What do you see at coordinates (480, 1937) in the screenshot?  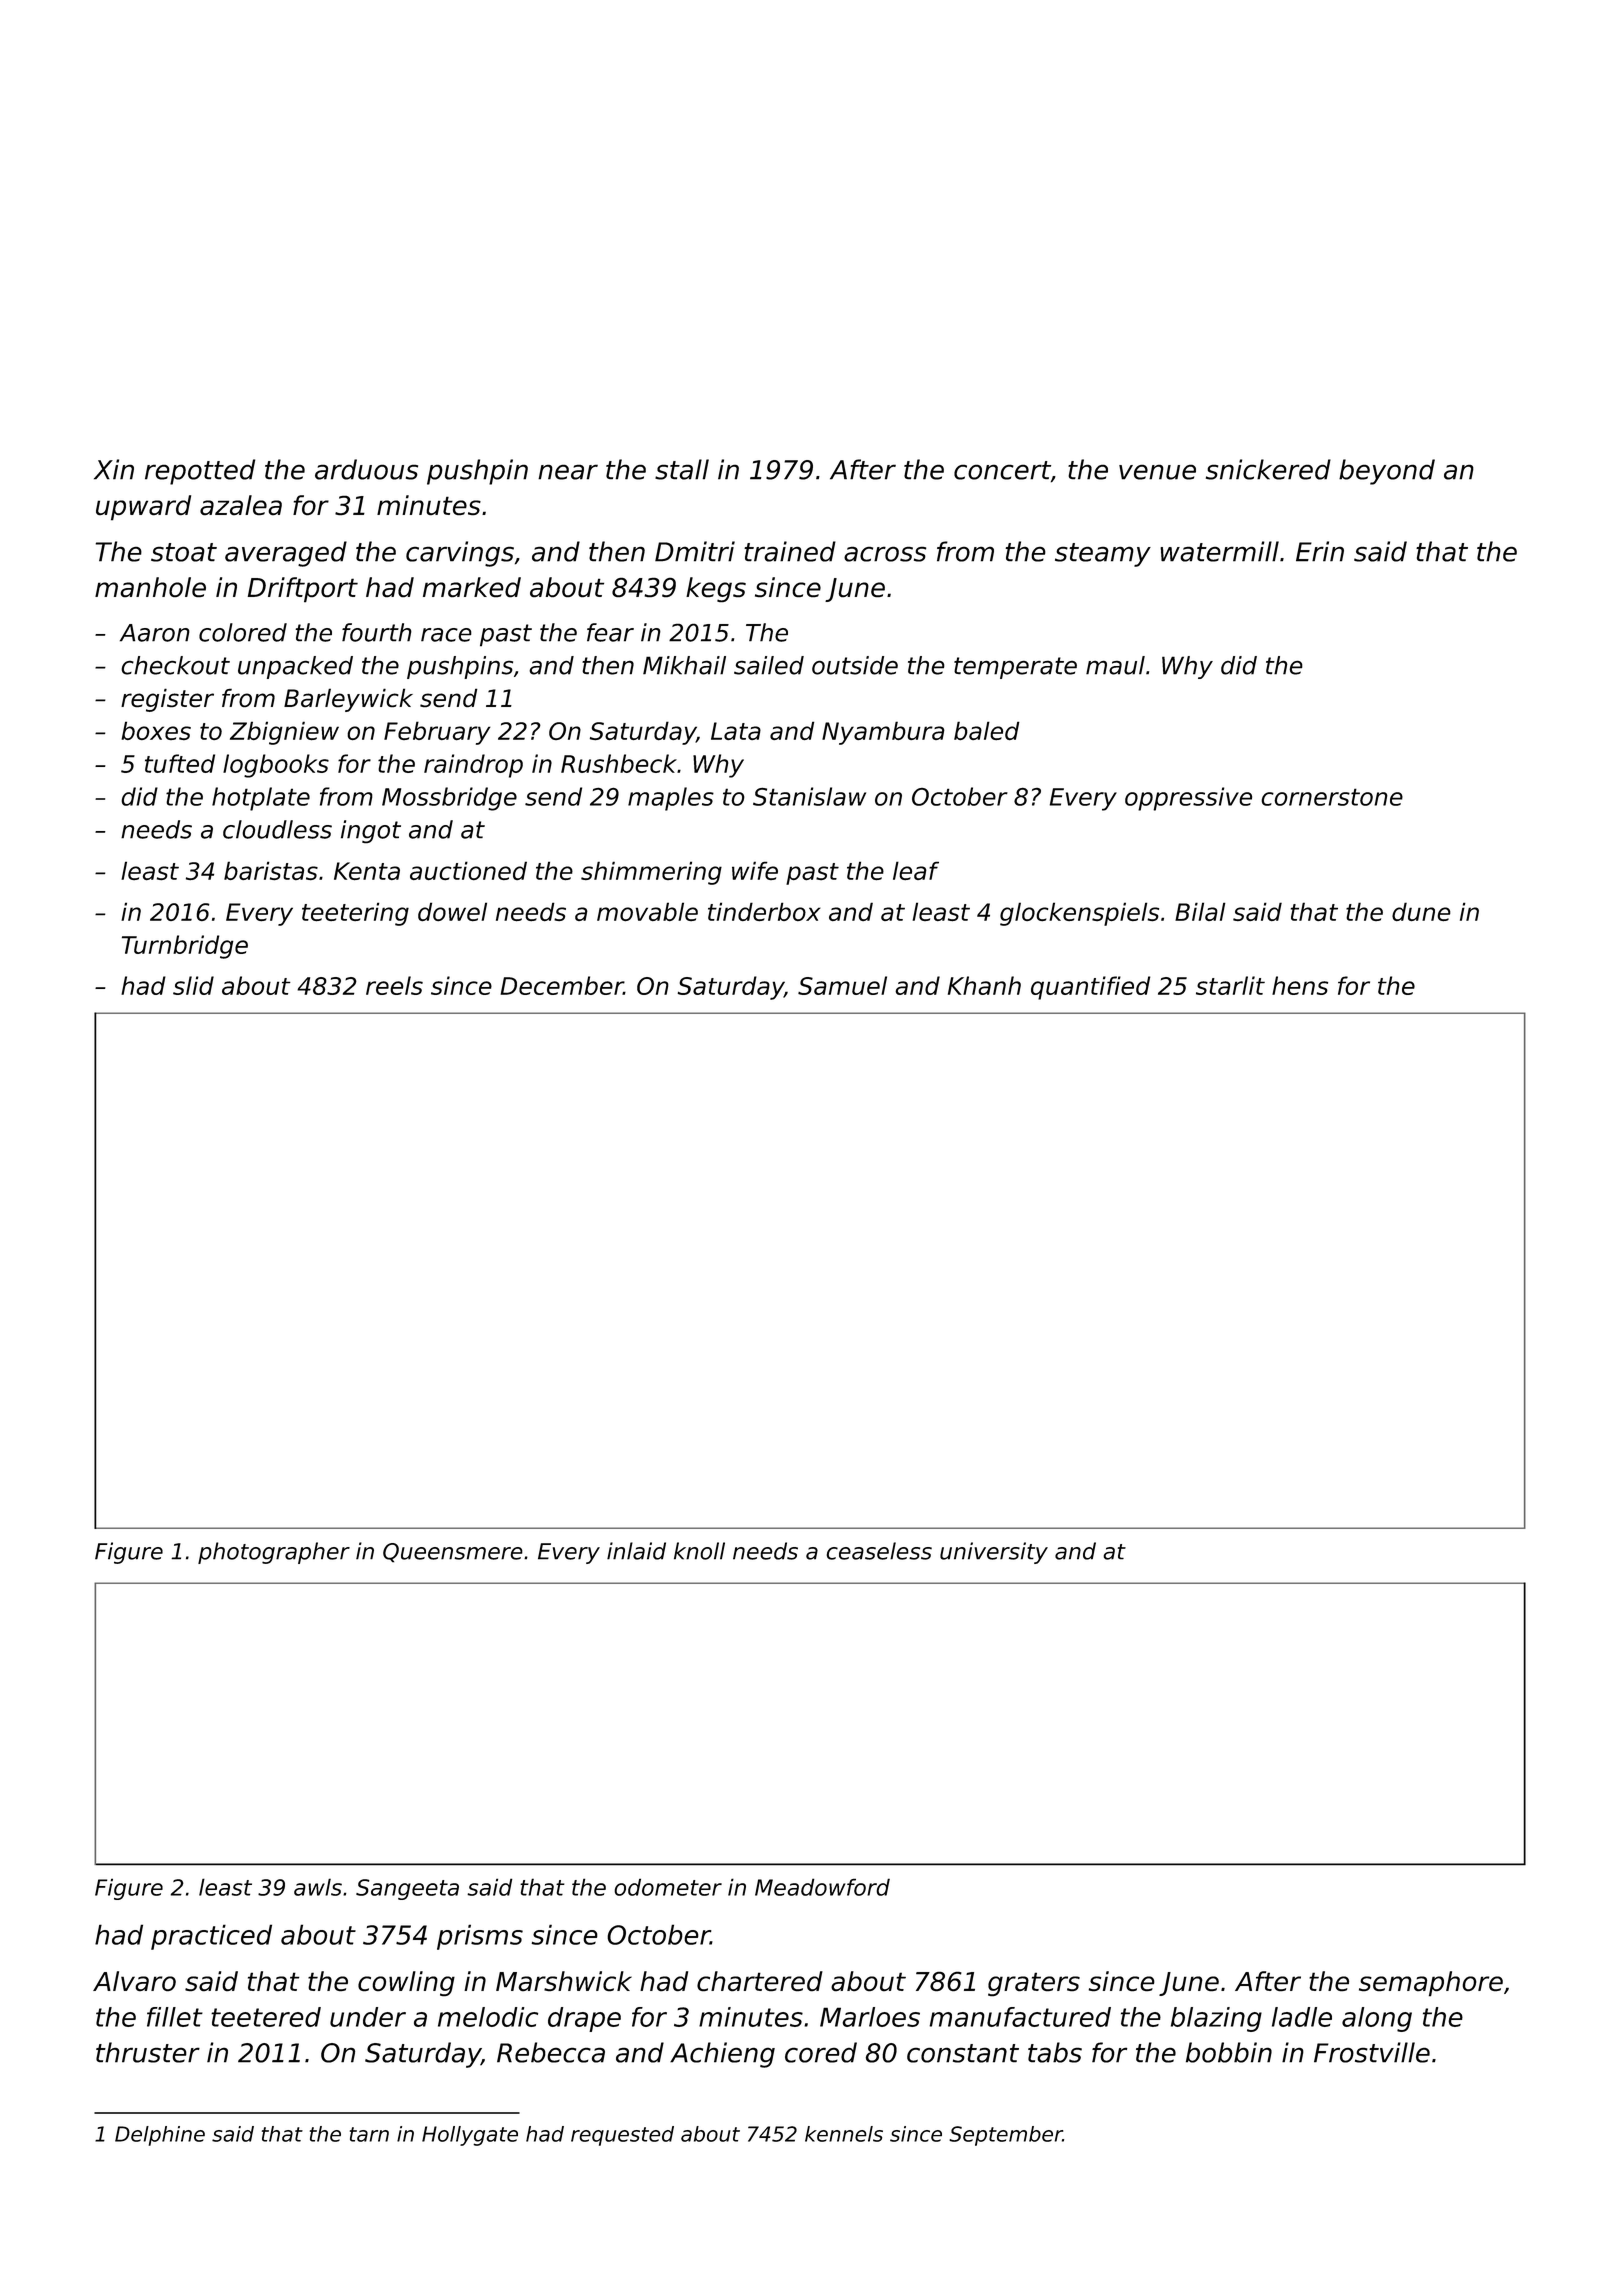 I see `prisms` at bounding box center [480, 1937].
